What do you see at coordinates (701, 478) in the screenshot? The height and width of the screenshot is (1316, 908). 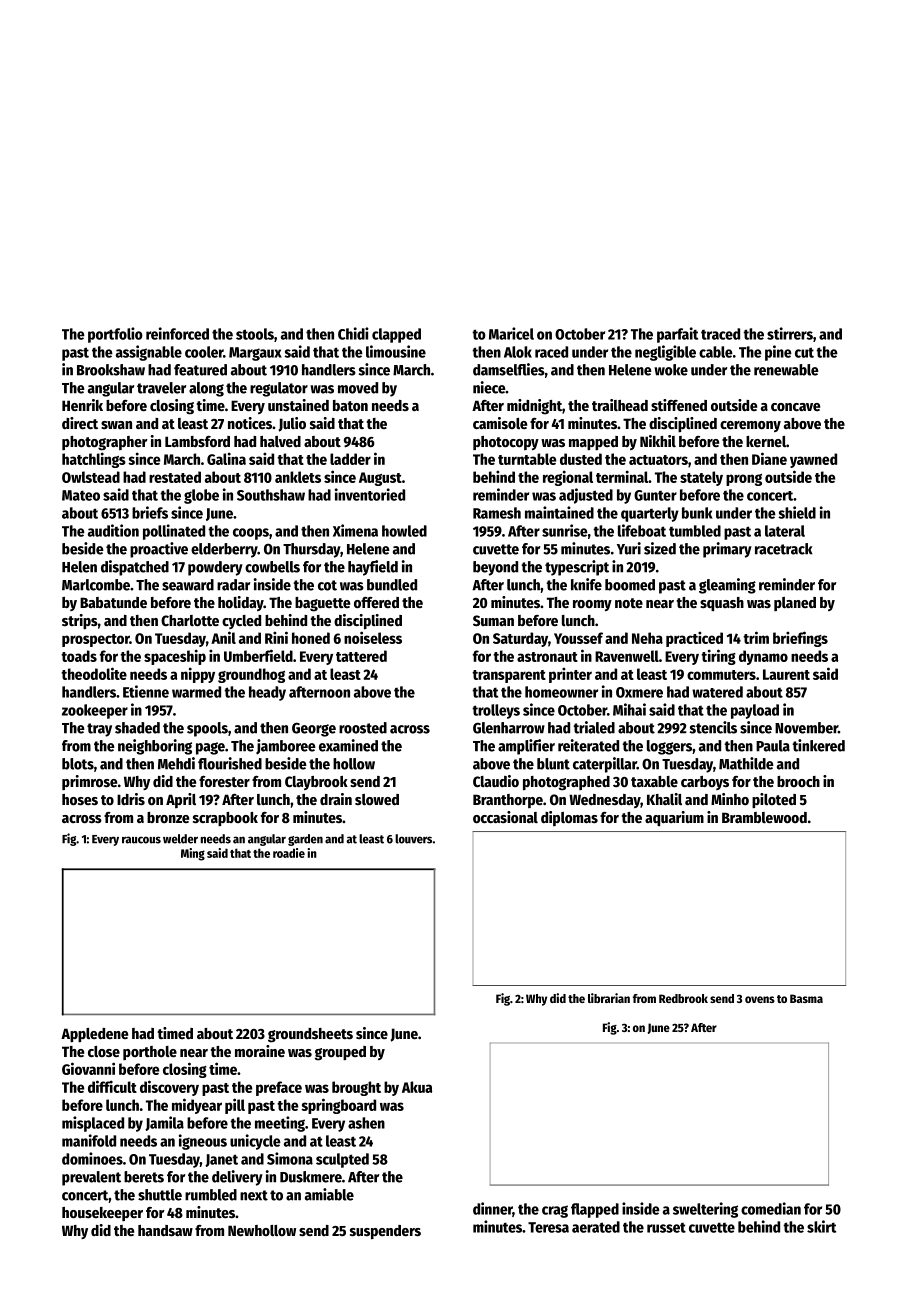 I see `stately` at bounding box center [701, 478].
